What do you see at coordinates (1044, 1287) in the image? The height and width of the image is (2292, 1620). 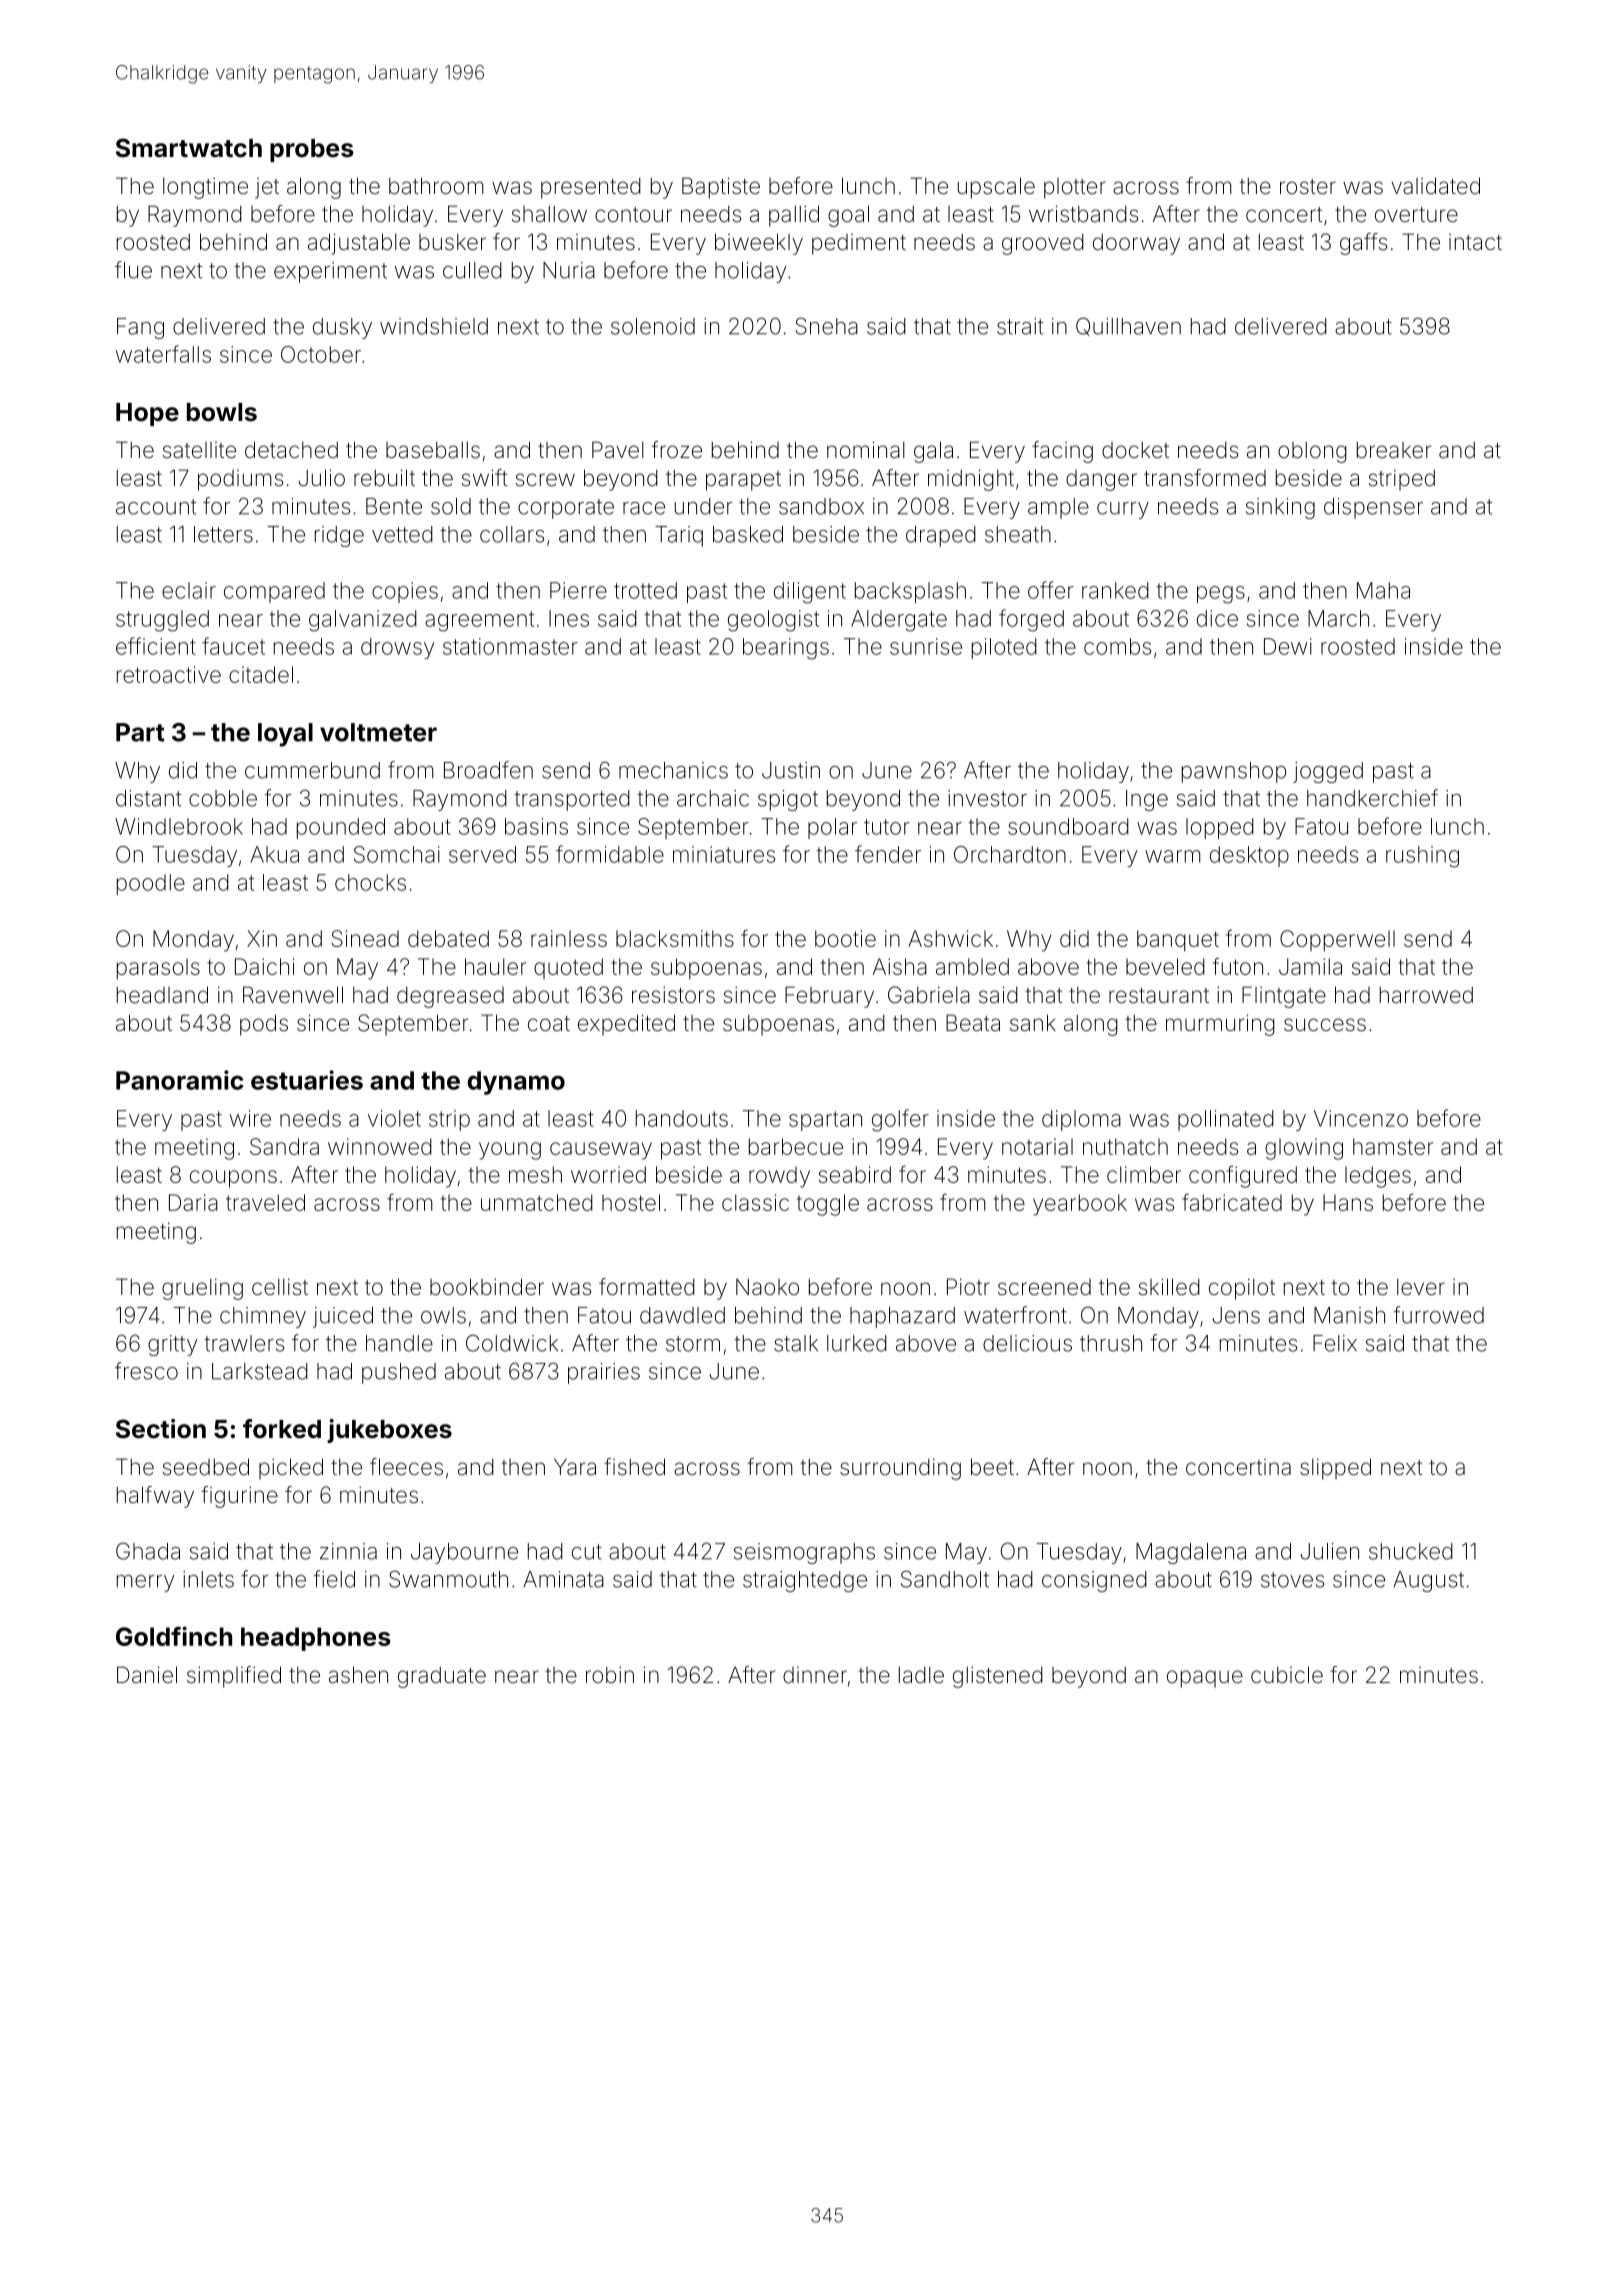 I see `screened` at bounding box center [1044, 1287].
